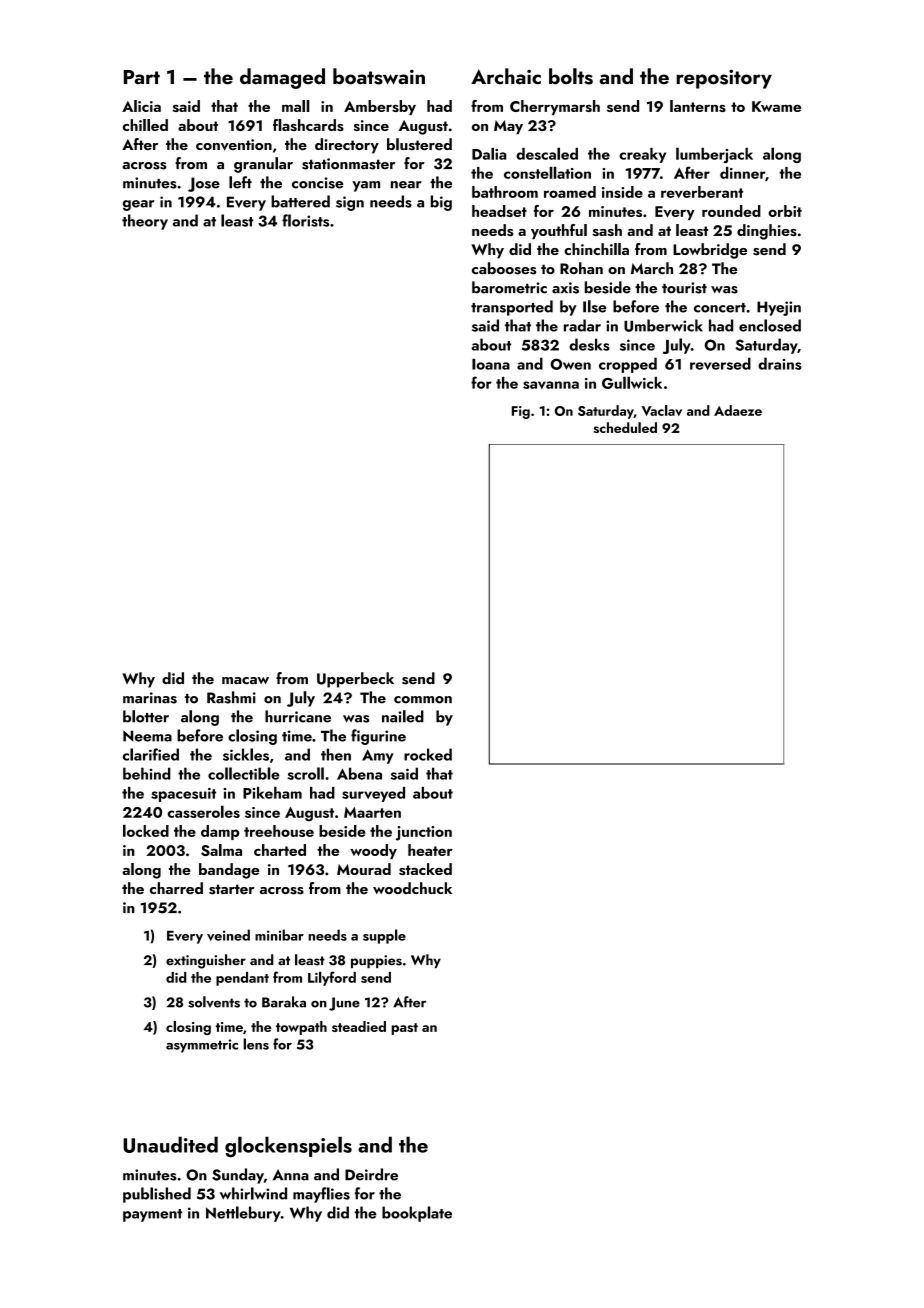 This image has width=924, height=1308. What do you see at coordinates (150, 698) in the image?
I see `marinas` at bounding box center [150, 698].
